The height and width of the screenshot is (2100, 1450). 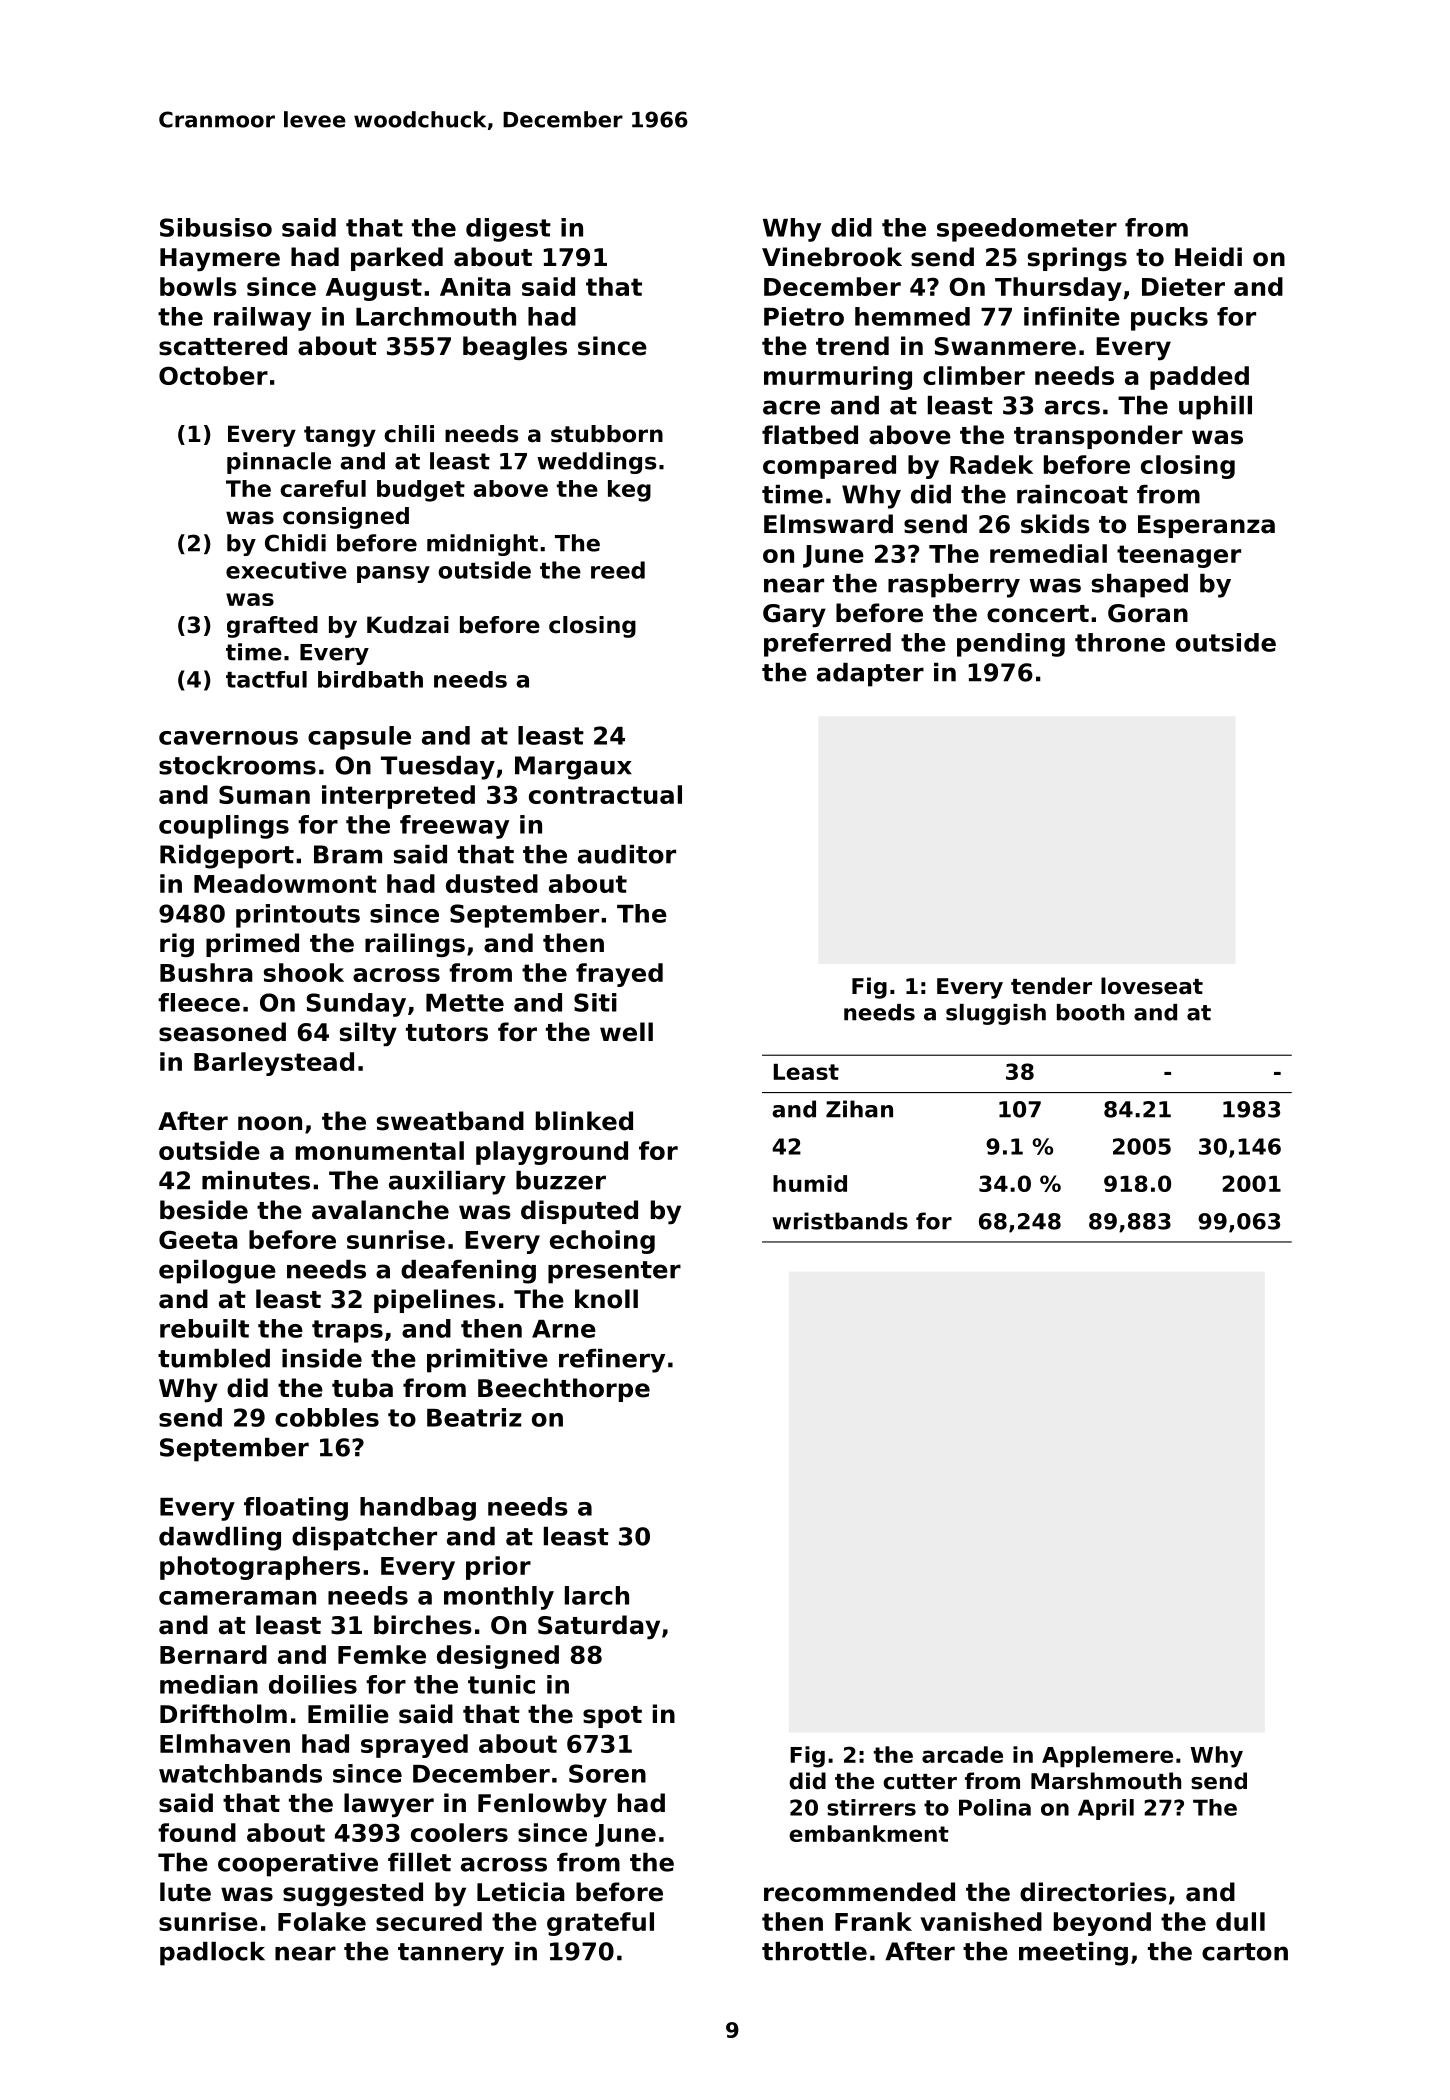 I want to click on seasoned, so click(x=222, y=1032).
